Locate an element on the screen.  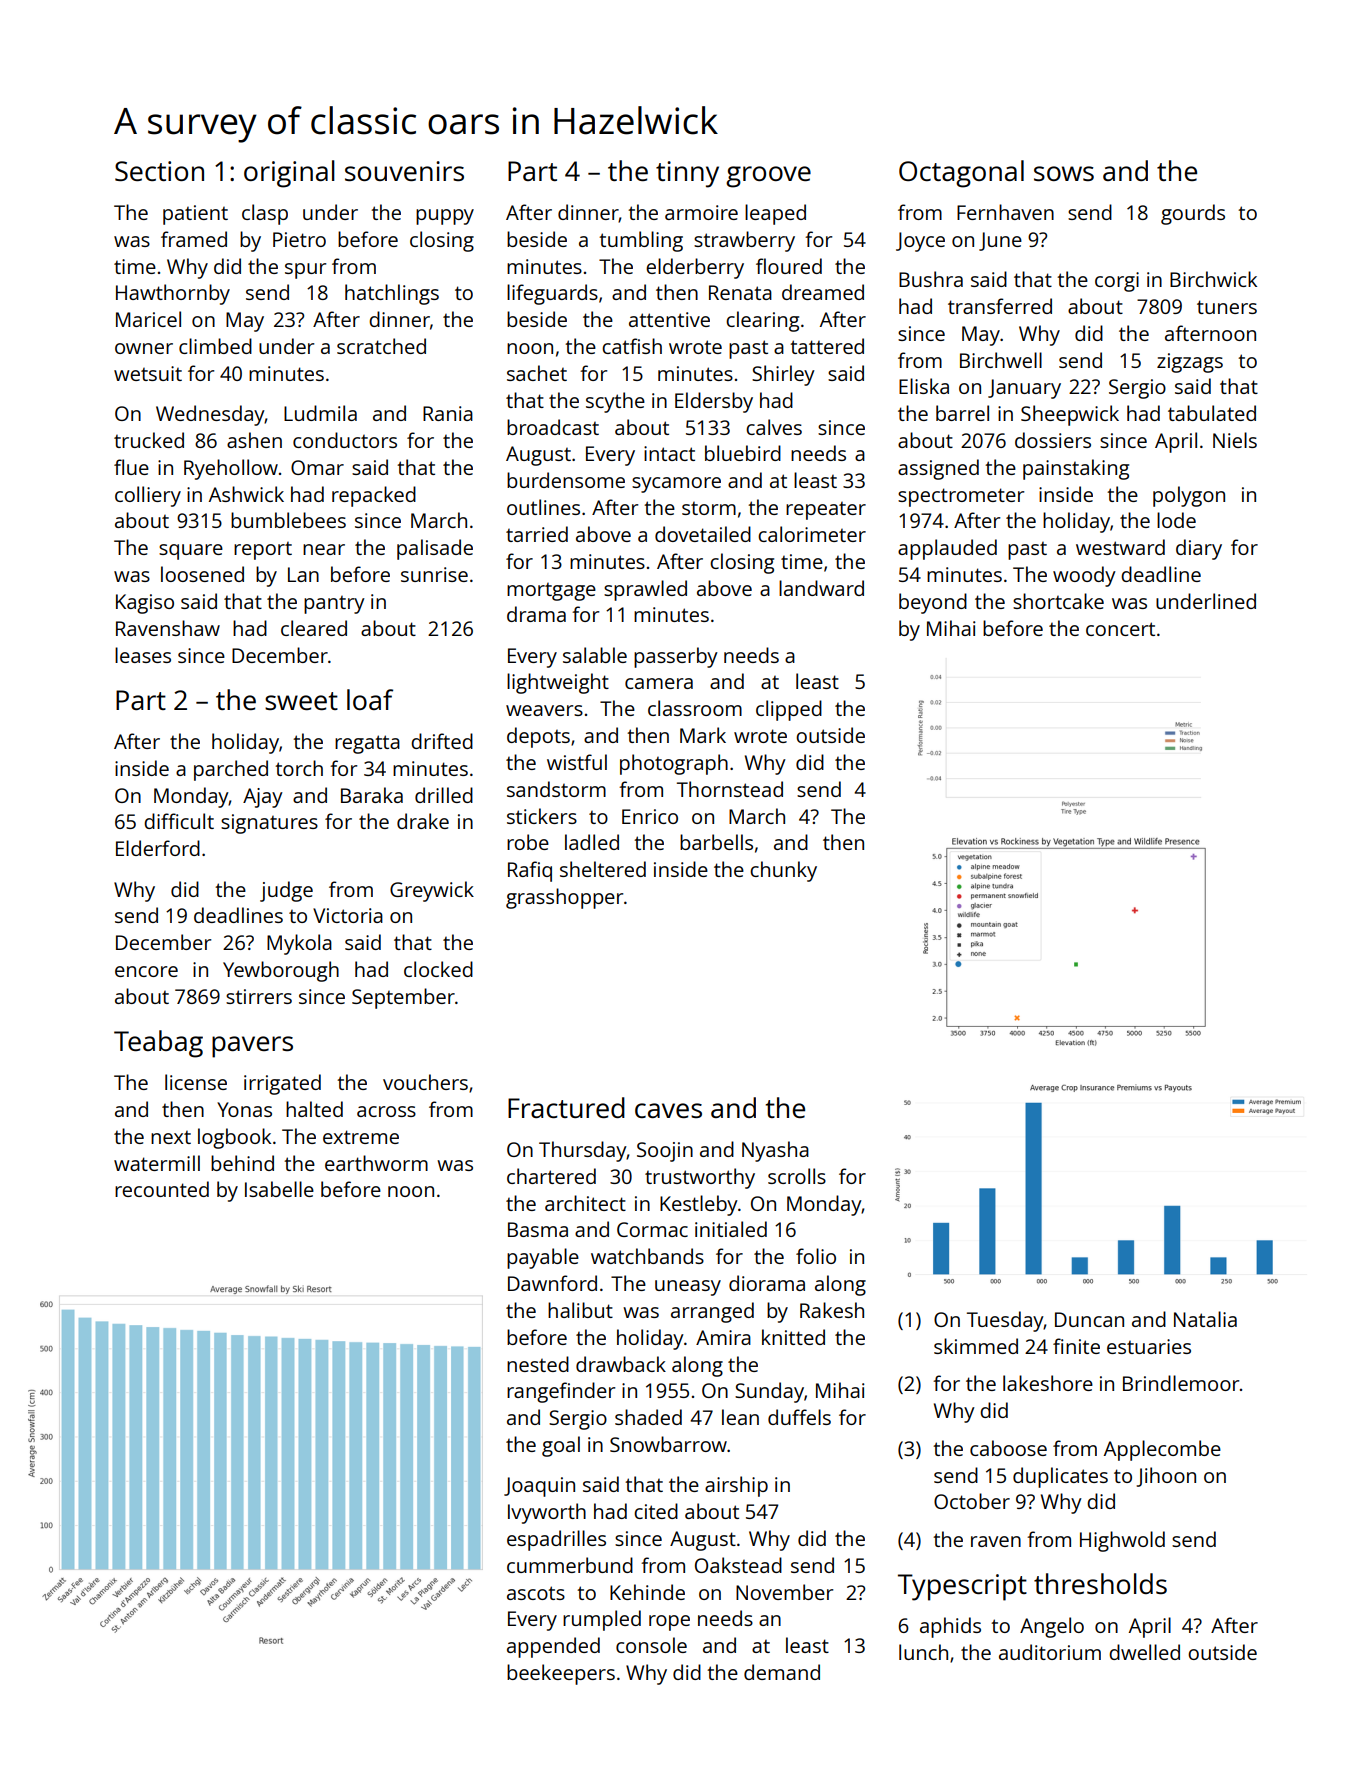
tinny is located at coordinates (687, 174).
